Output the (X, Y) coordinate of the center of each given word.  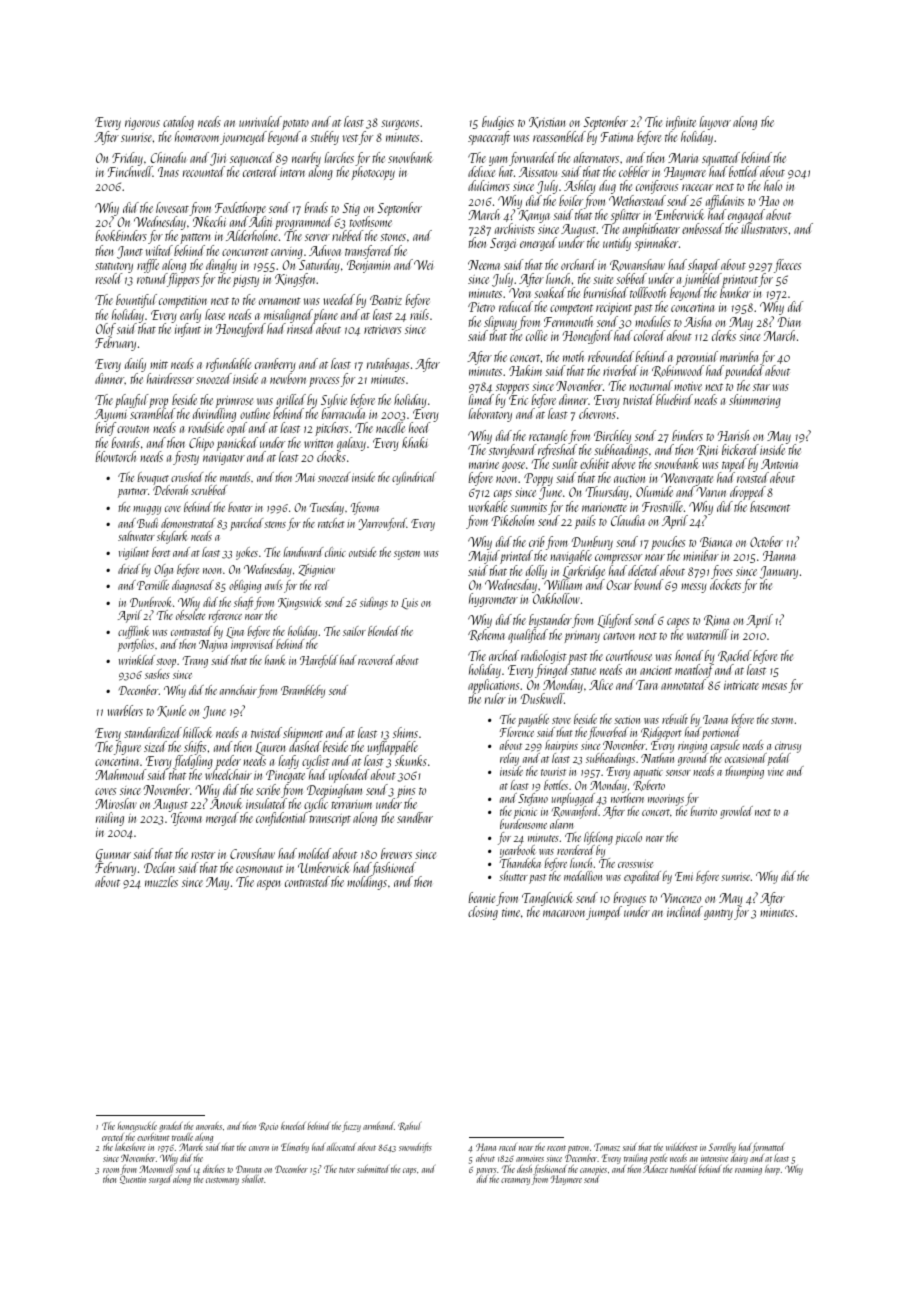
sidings (374, 603)
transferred (369, 252)
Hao (769, 201)
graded (171, 1126)
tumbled (683, 1169)
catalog (178, 123)
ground (693, 759)
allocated (341, 1147)
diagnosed (193, 586)
